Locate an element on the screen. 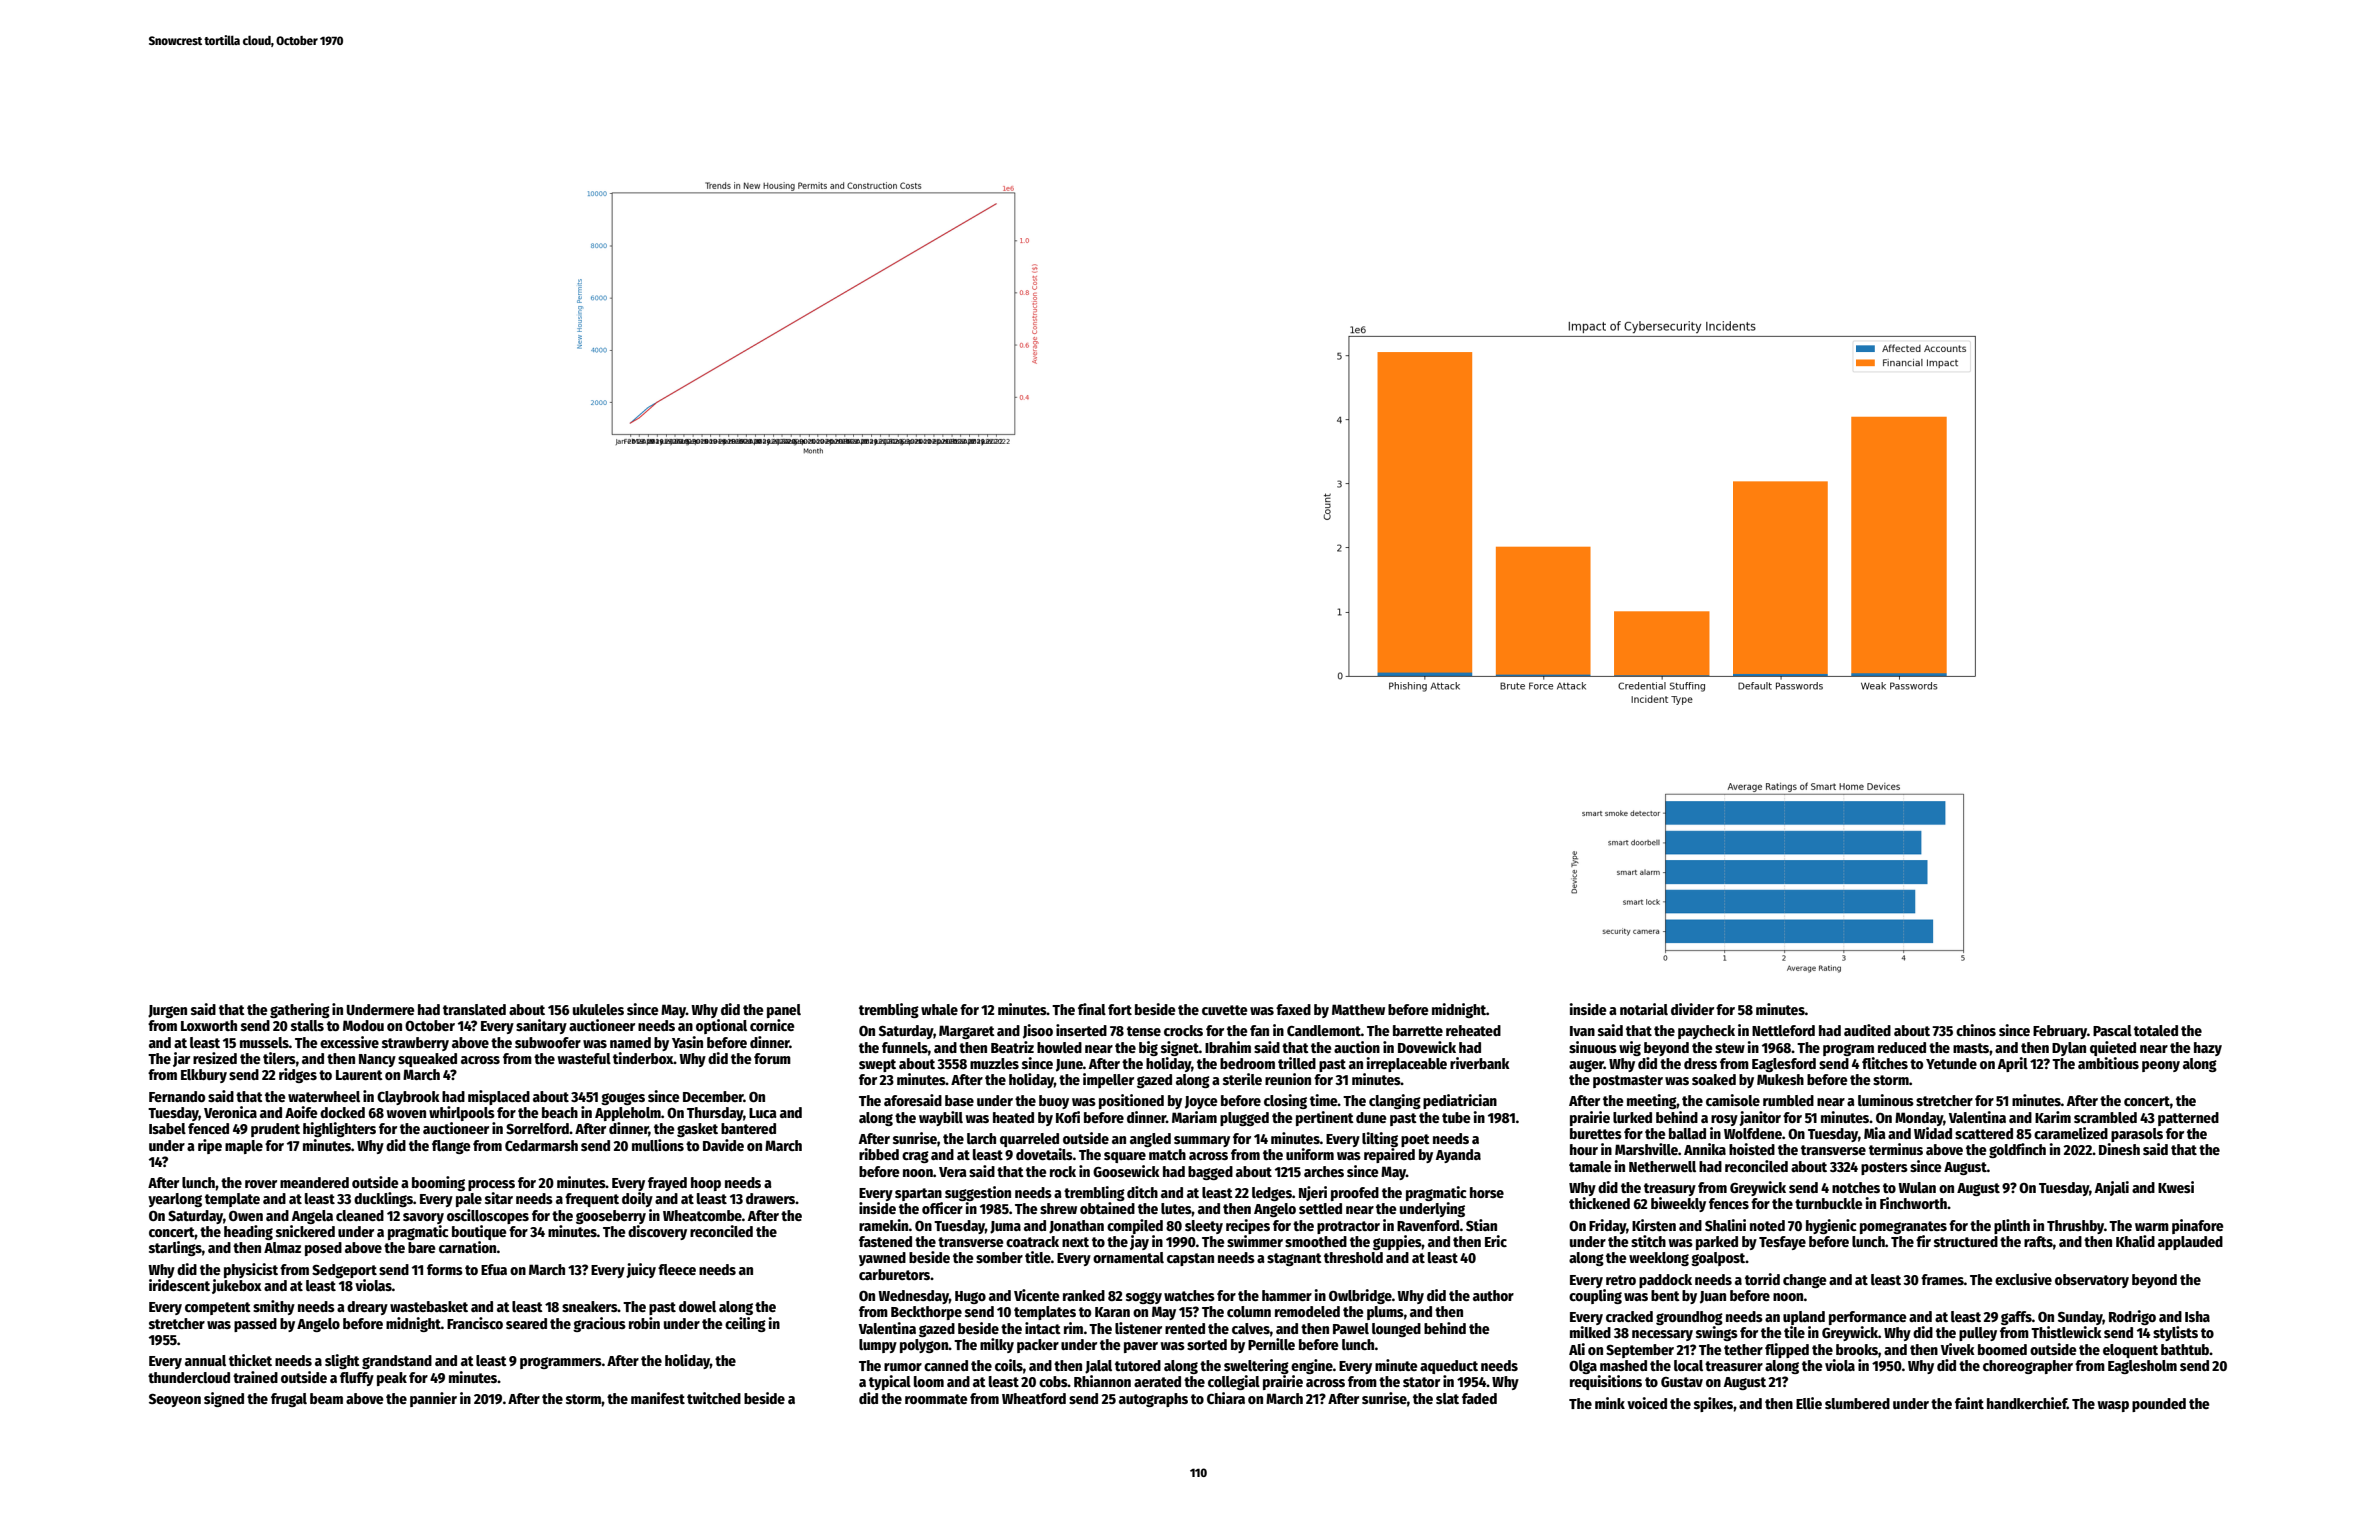  Isabel is located at coordinates (167, 1128).
